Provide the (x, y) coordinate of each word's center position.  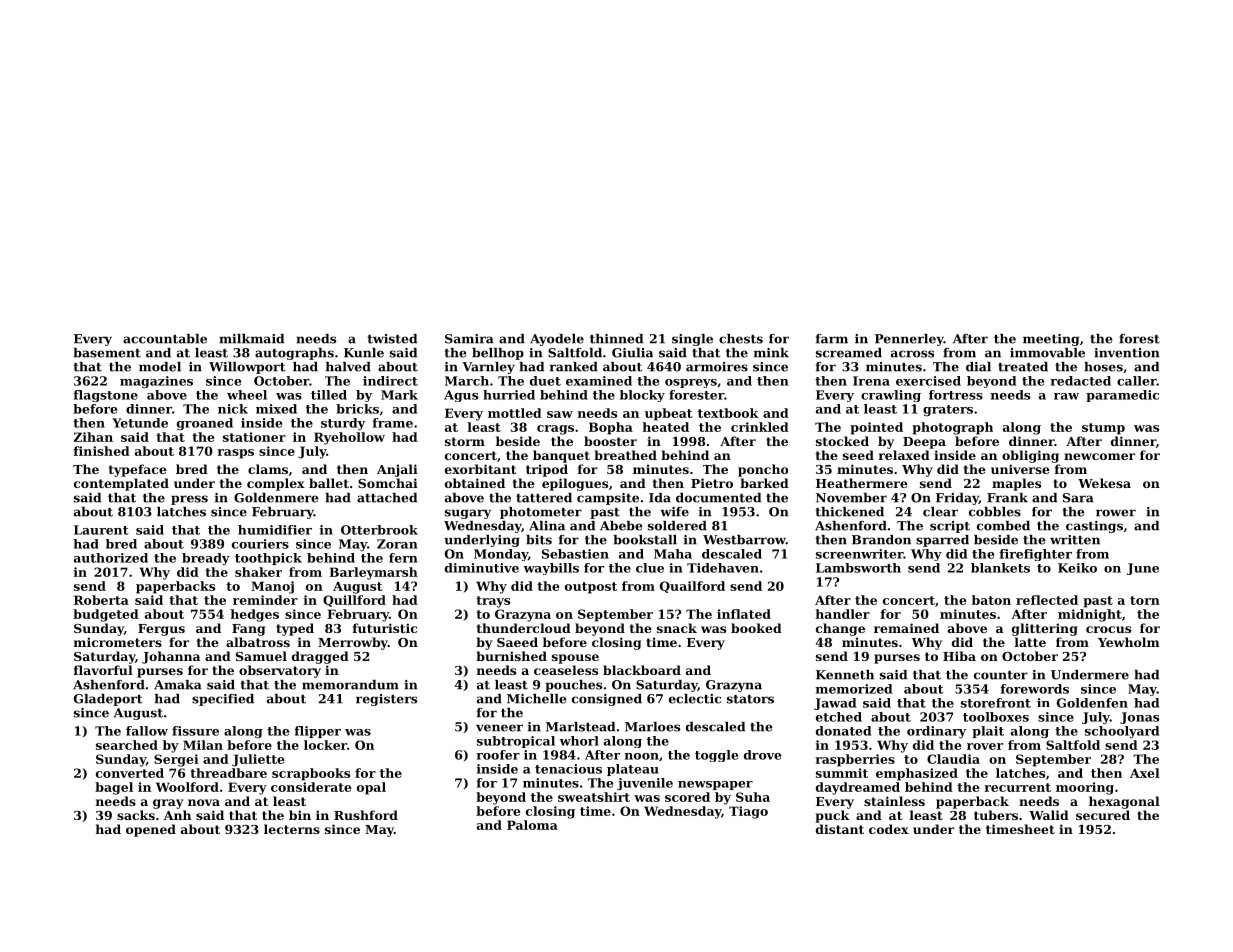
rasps (235, 454)
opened (151, 830)
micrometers (118, 642)
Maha (673, 554)
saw (560, 414)
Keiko (1077, 568)
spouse (575, 659)
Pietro (712, 483)
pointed (876, 428)
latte (1030, 642)
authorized (111, 558)
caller (1137, 381)
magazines (156, 382)
